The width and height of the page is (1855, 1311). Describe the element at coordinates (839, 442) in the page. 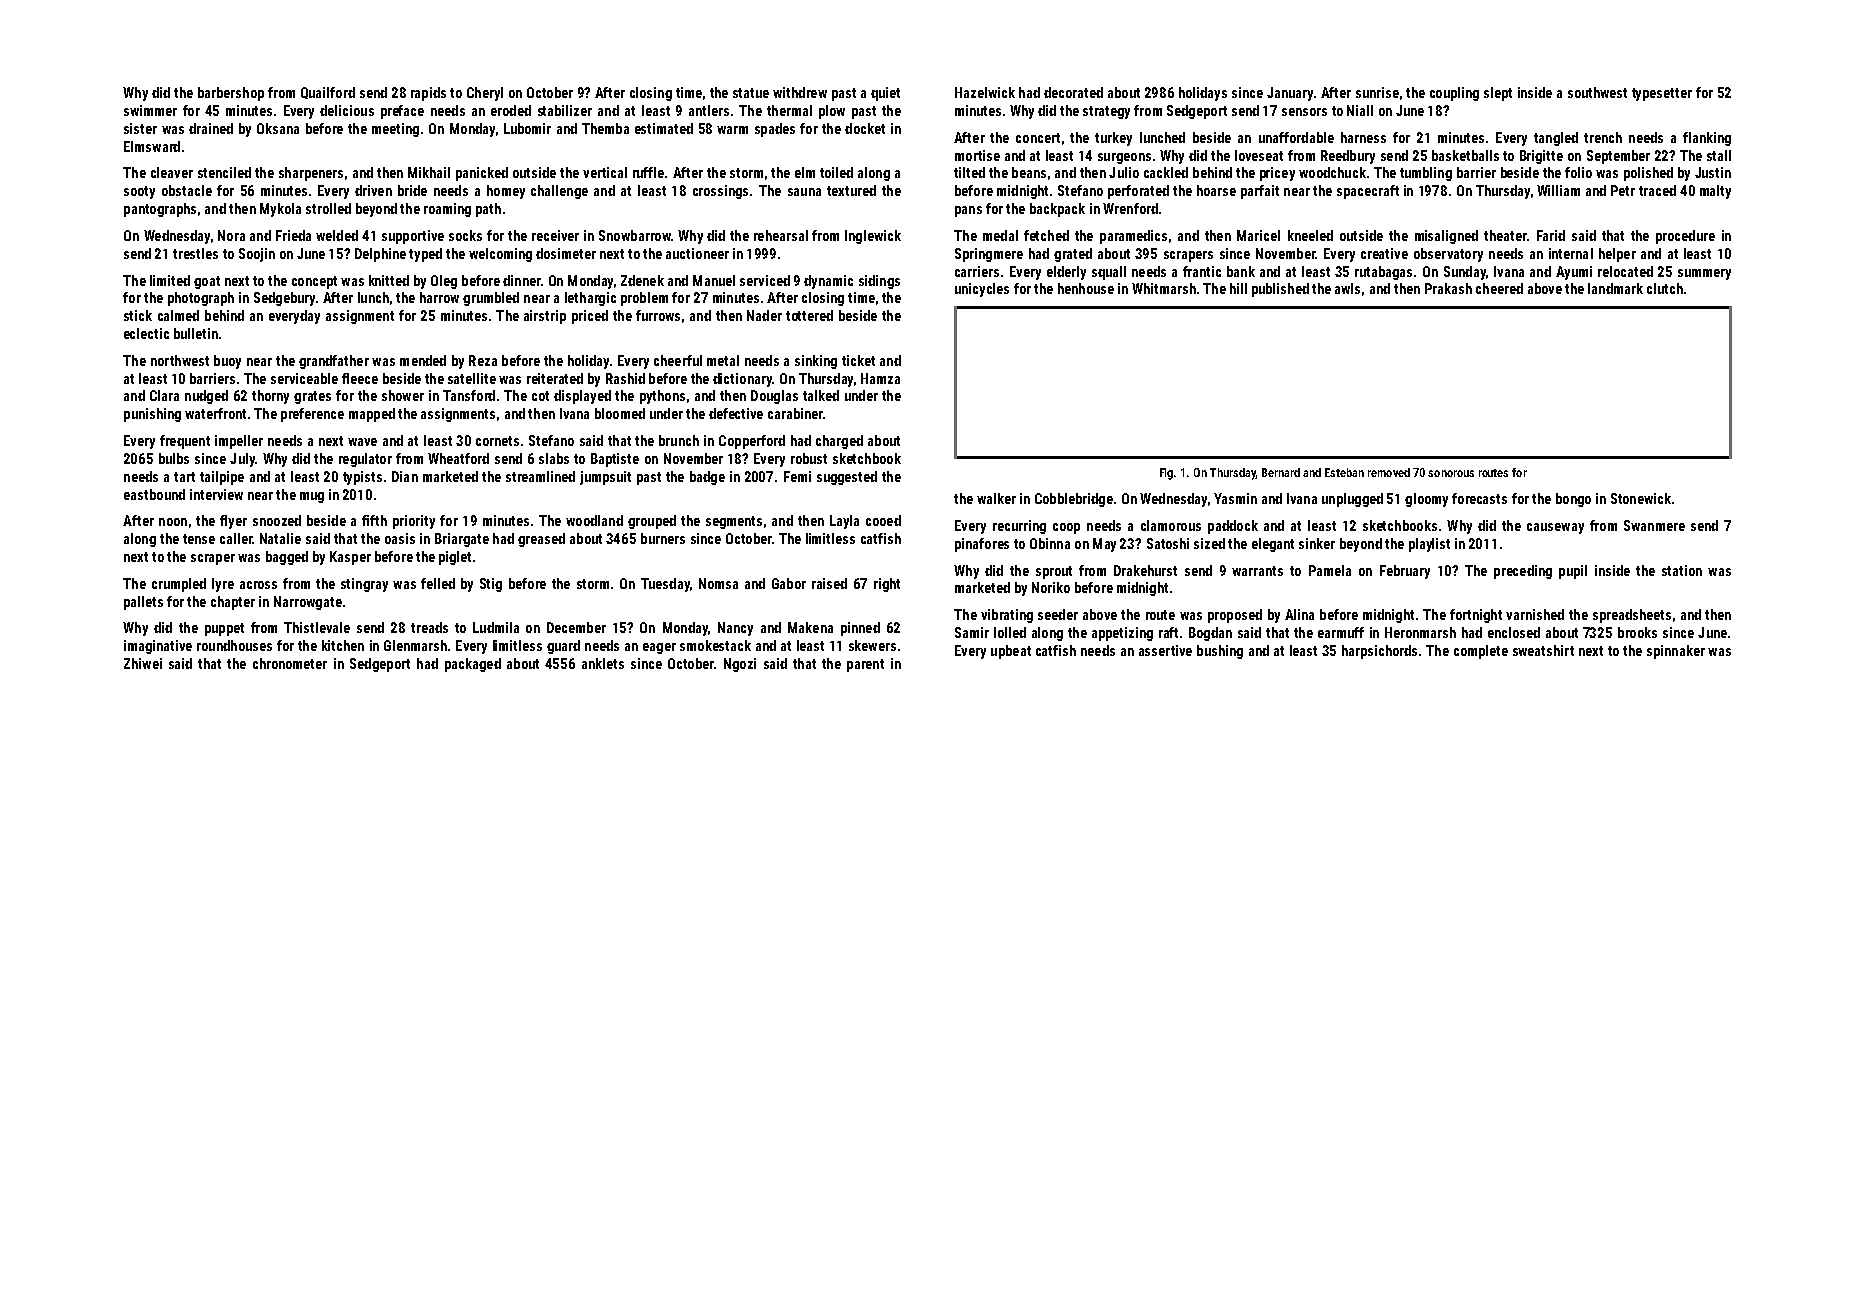

I see `charged` at that location.
